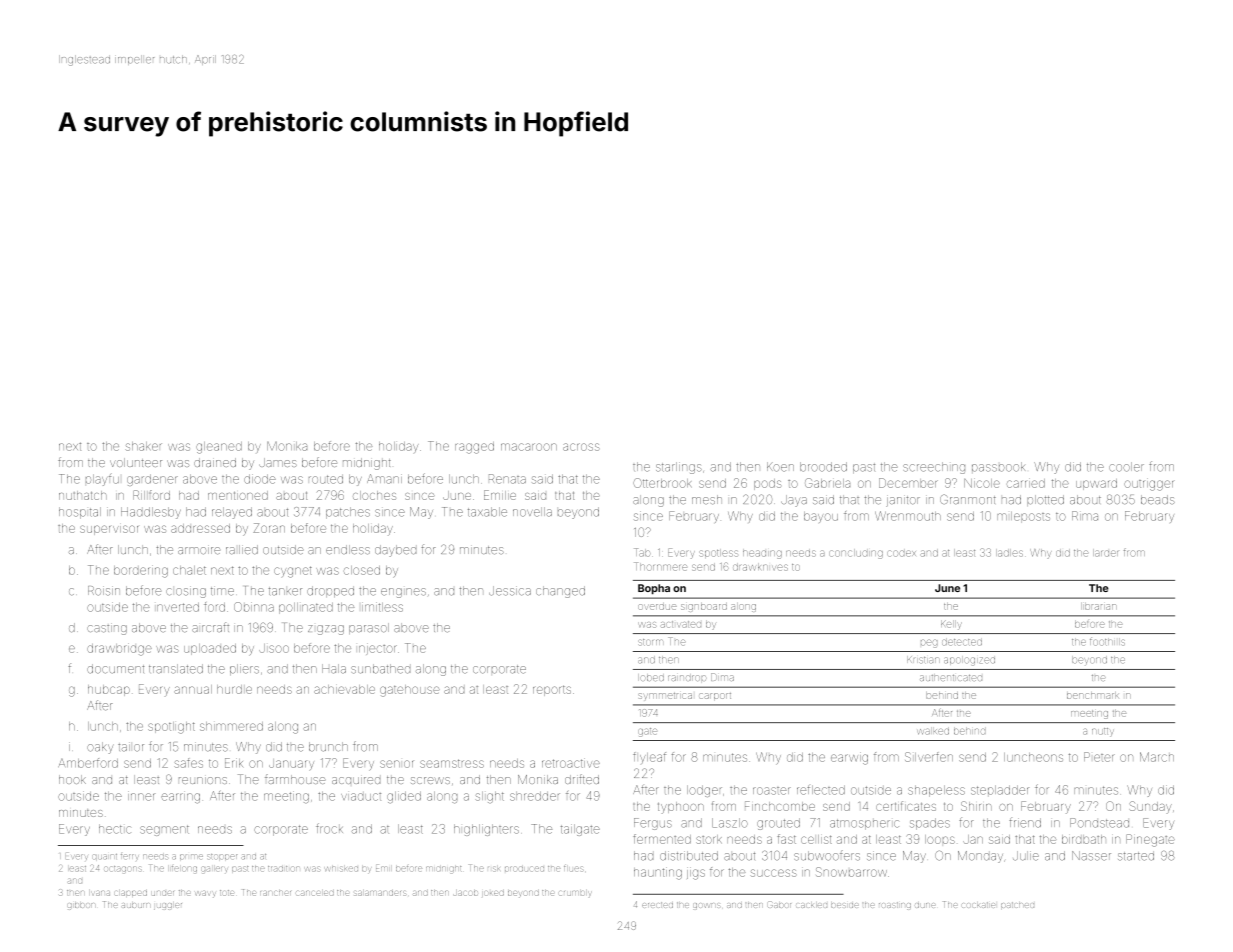 The height and width of the document is (952, 1233). Describe the element at coordinates (658, 873) in the document. I see `haunting` at that location.
